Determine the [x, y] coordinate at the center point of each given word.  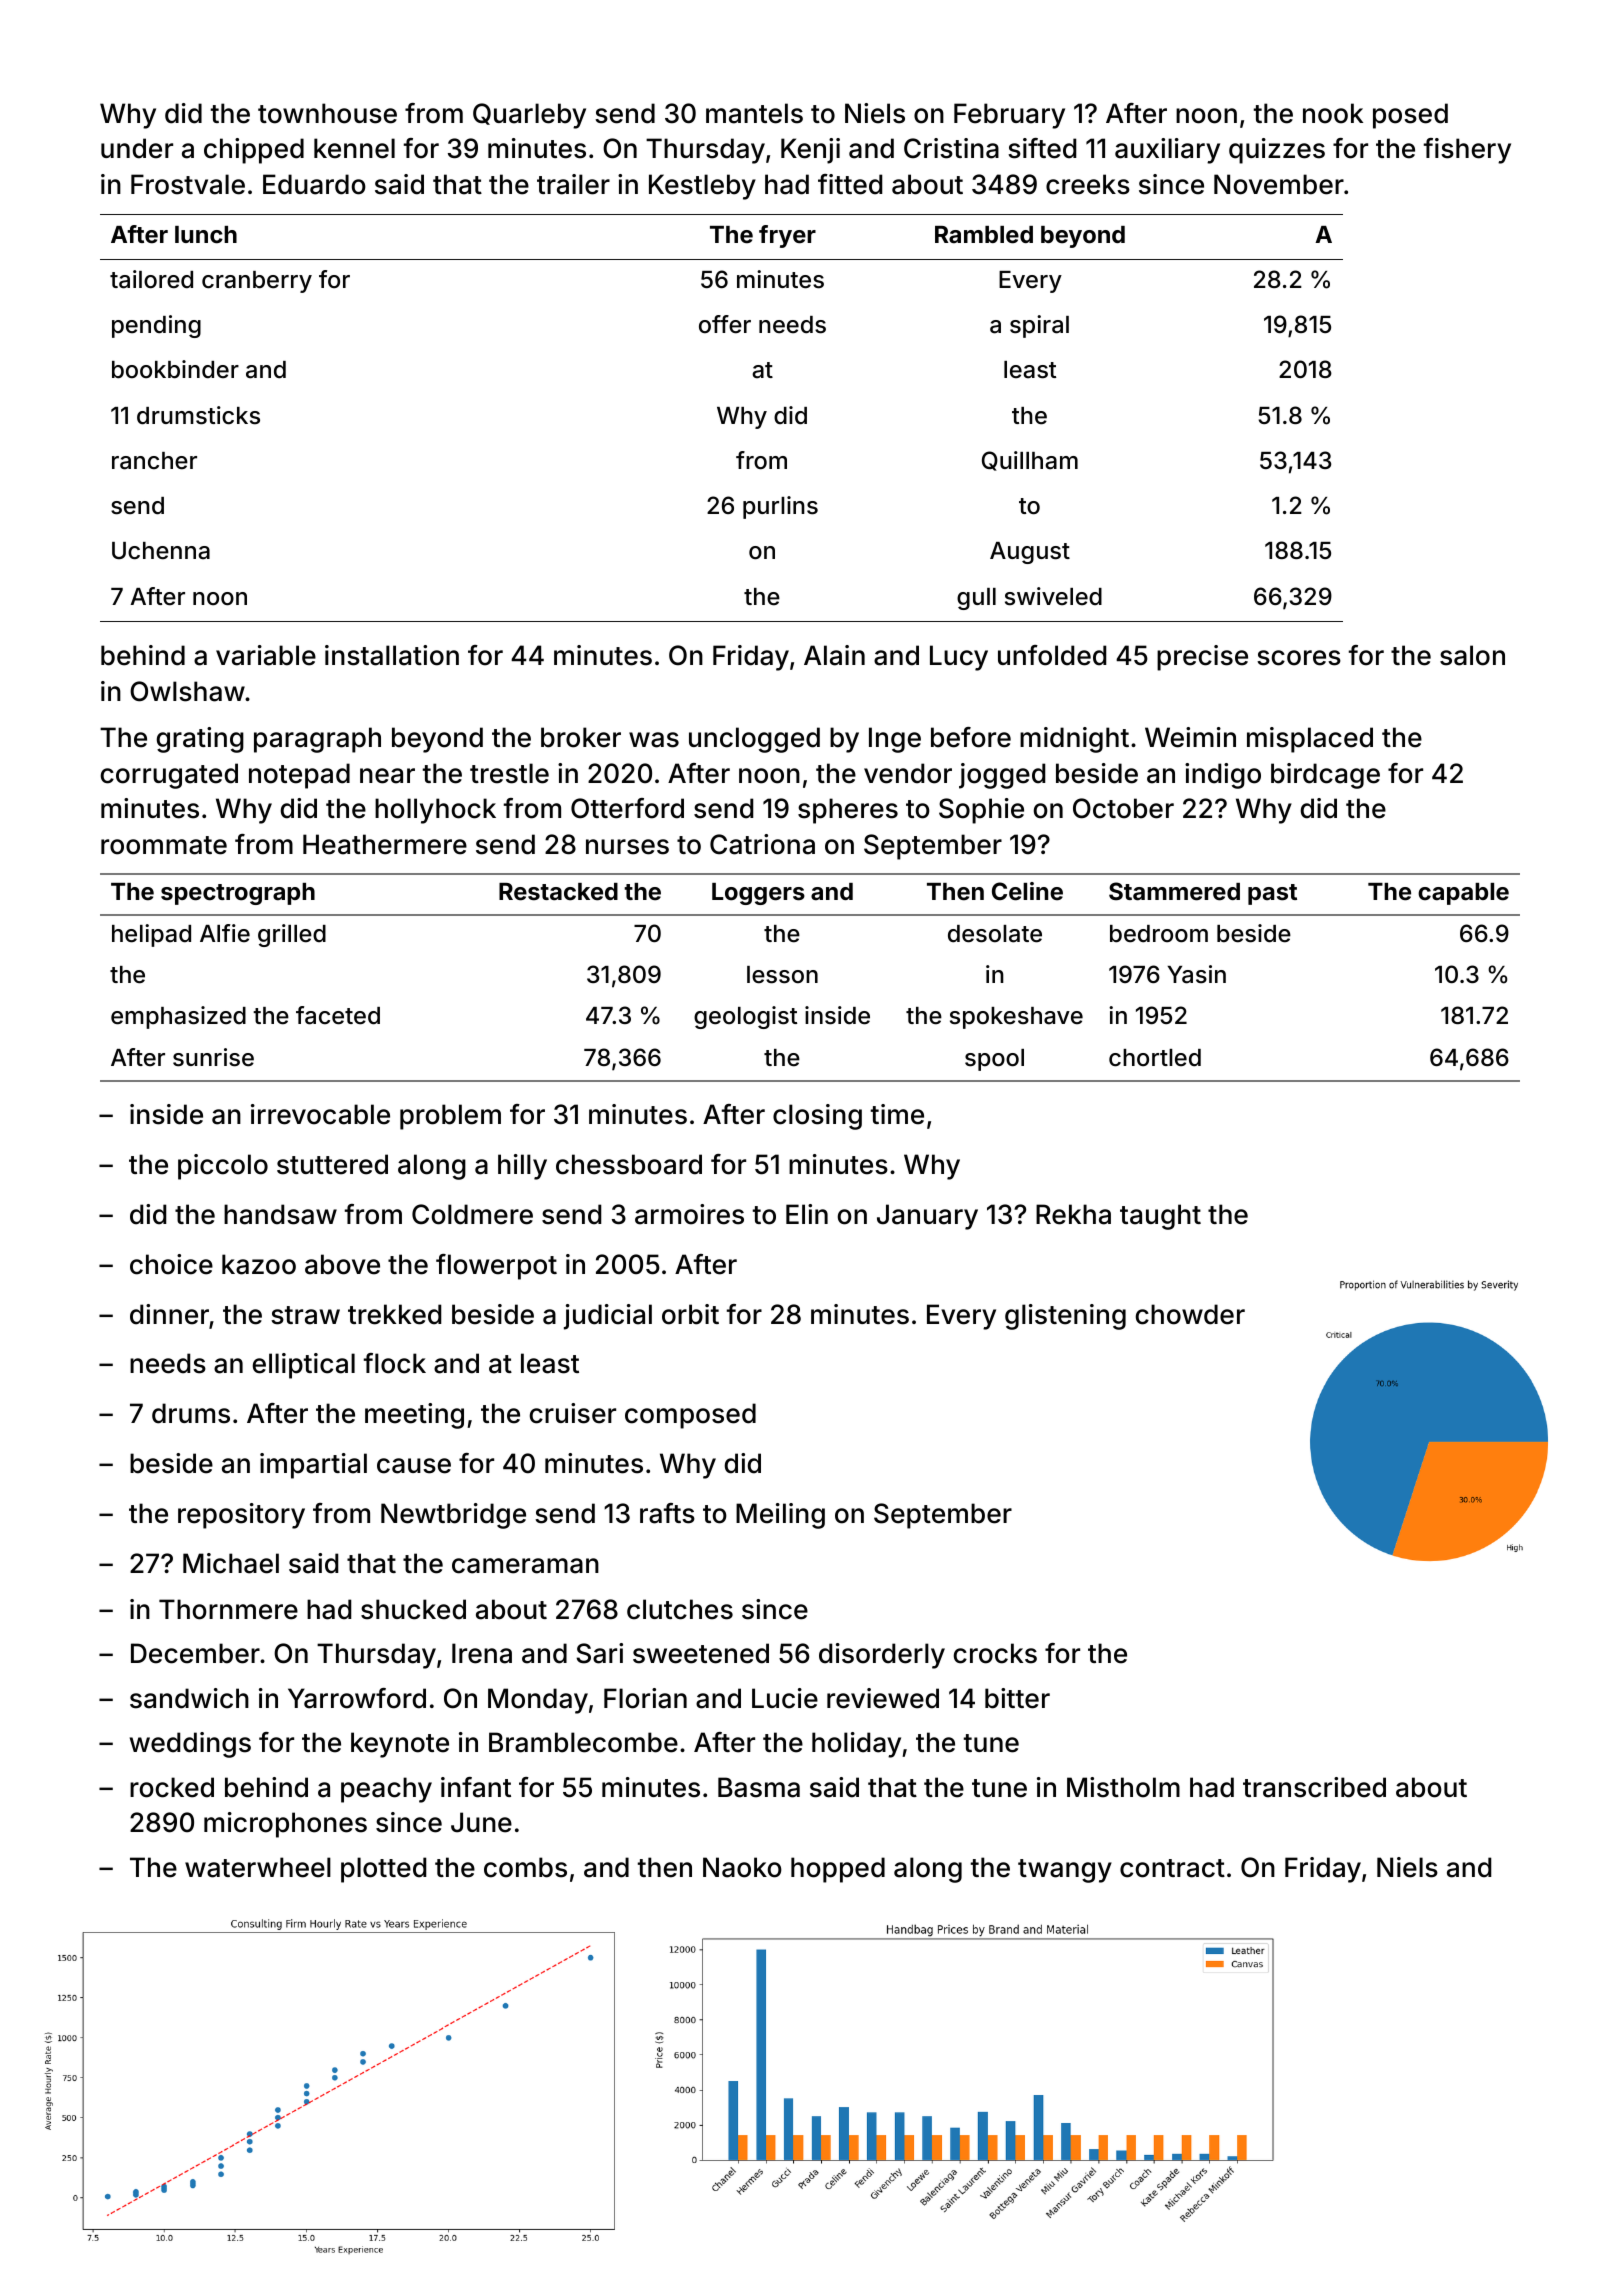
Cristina [951, 148]
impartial [313, 1466]
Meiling [780, 1516]
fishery [1467, 151]
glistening [1065, 1317]
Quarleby [529, 116]
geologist [745, 1017]
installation [392, 655]
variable [266, 655]
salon [1472, 655]
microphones [285, 1825]
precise [1202, 658]
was [654, 740]
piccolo [223, 1167]
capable [1463, 894]
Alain [834, 655]
